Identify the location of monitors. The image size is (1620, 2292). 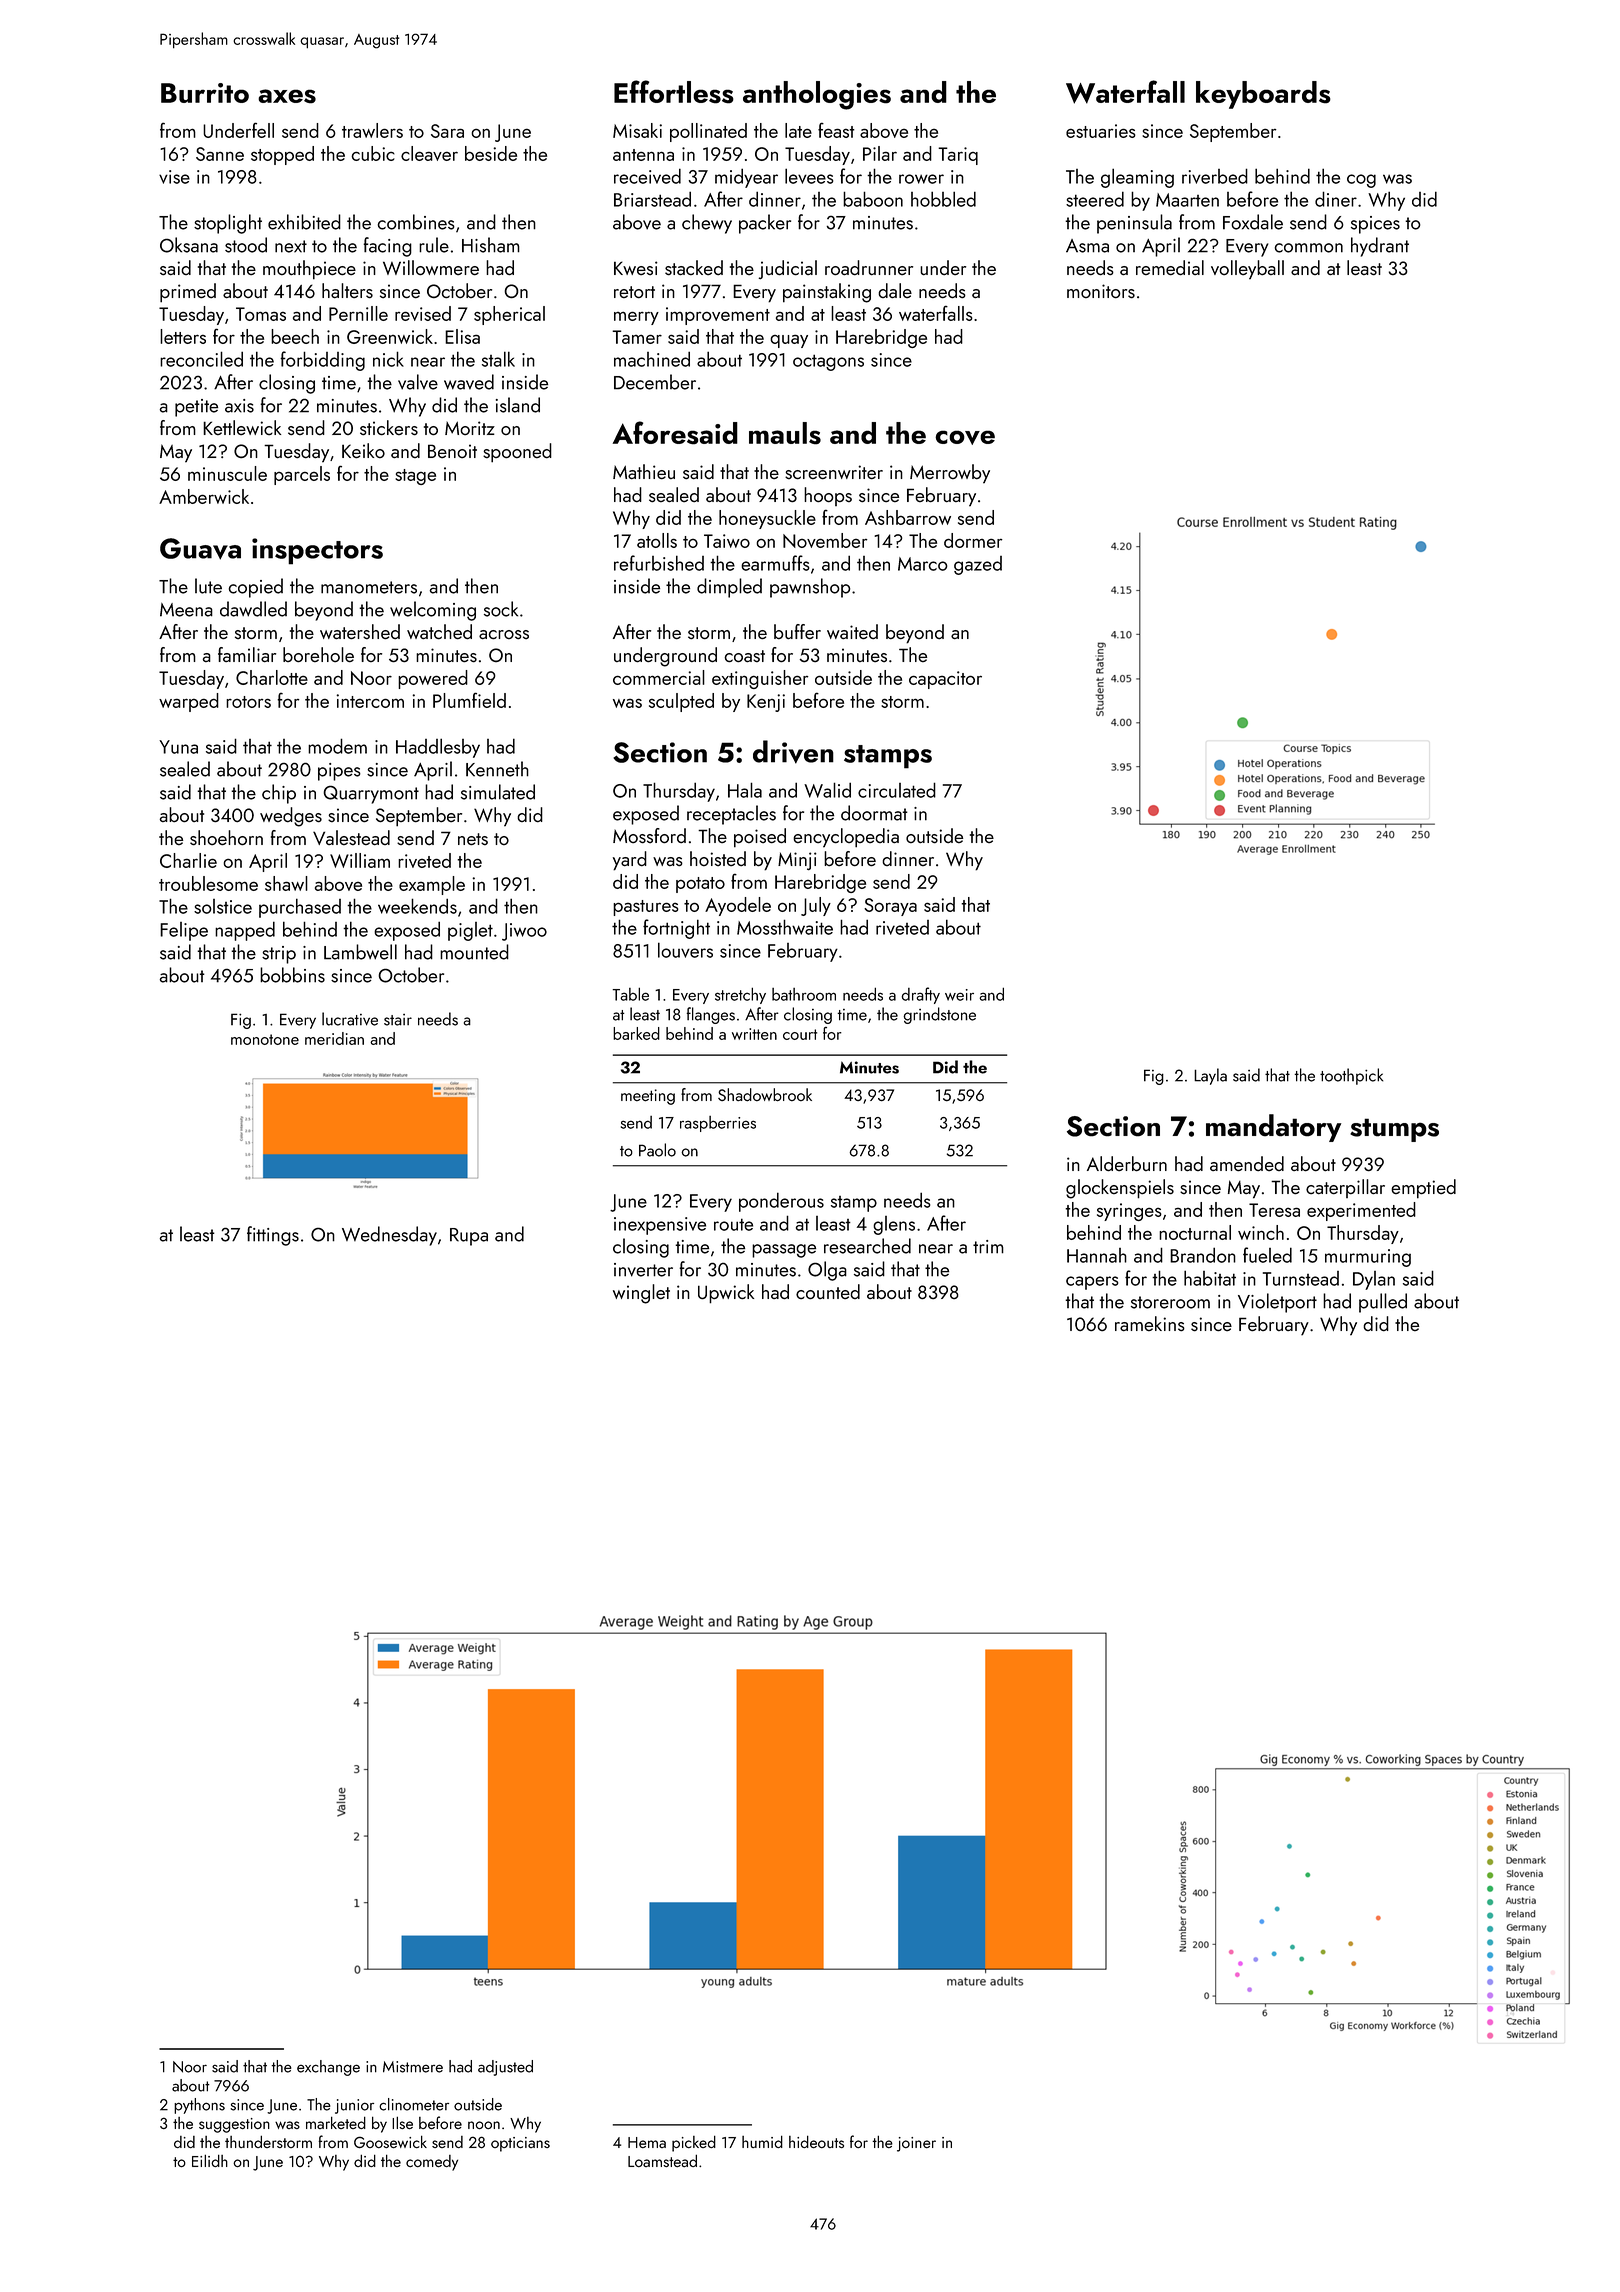
(1101, 291).
